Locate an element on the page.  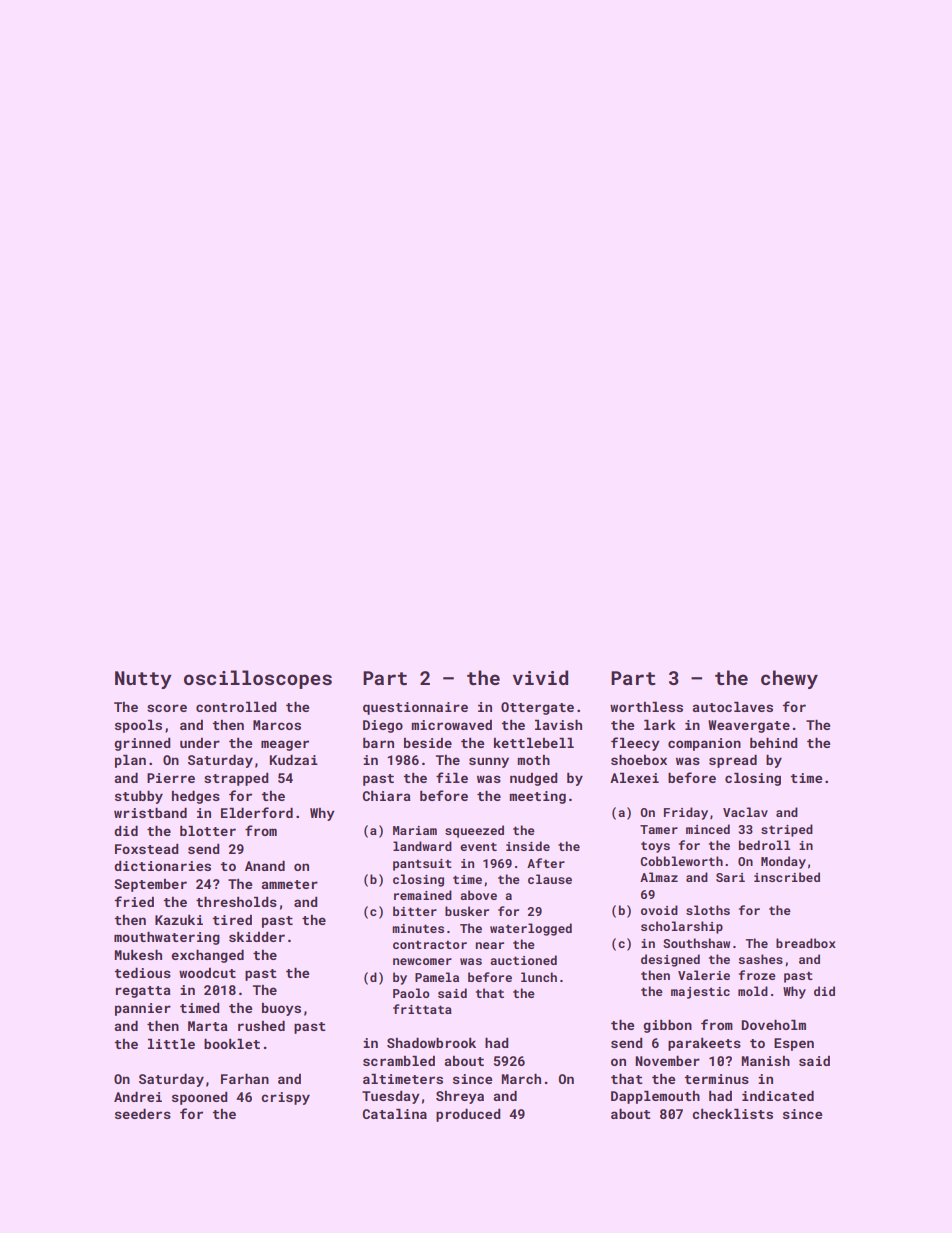
chewy is located at coordinates (789, 679).
